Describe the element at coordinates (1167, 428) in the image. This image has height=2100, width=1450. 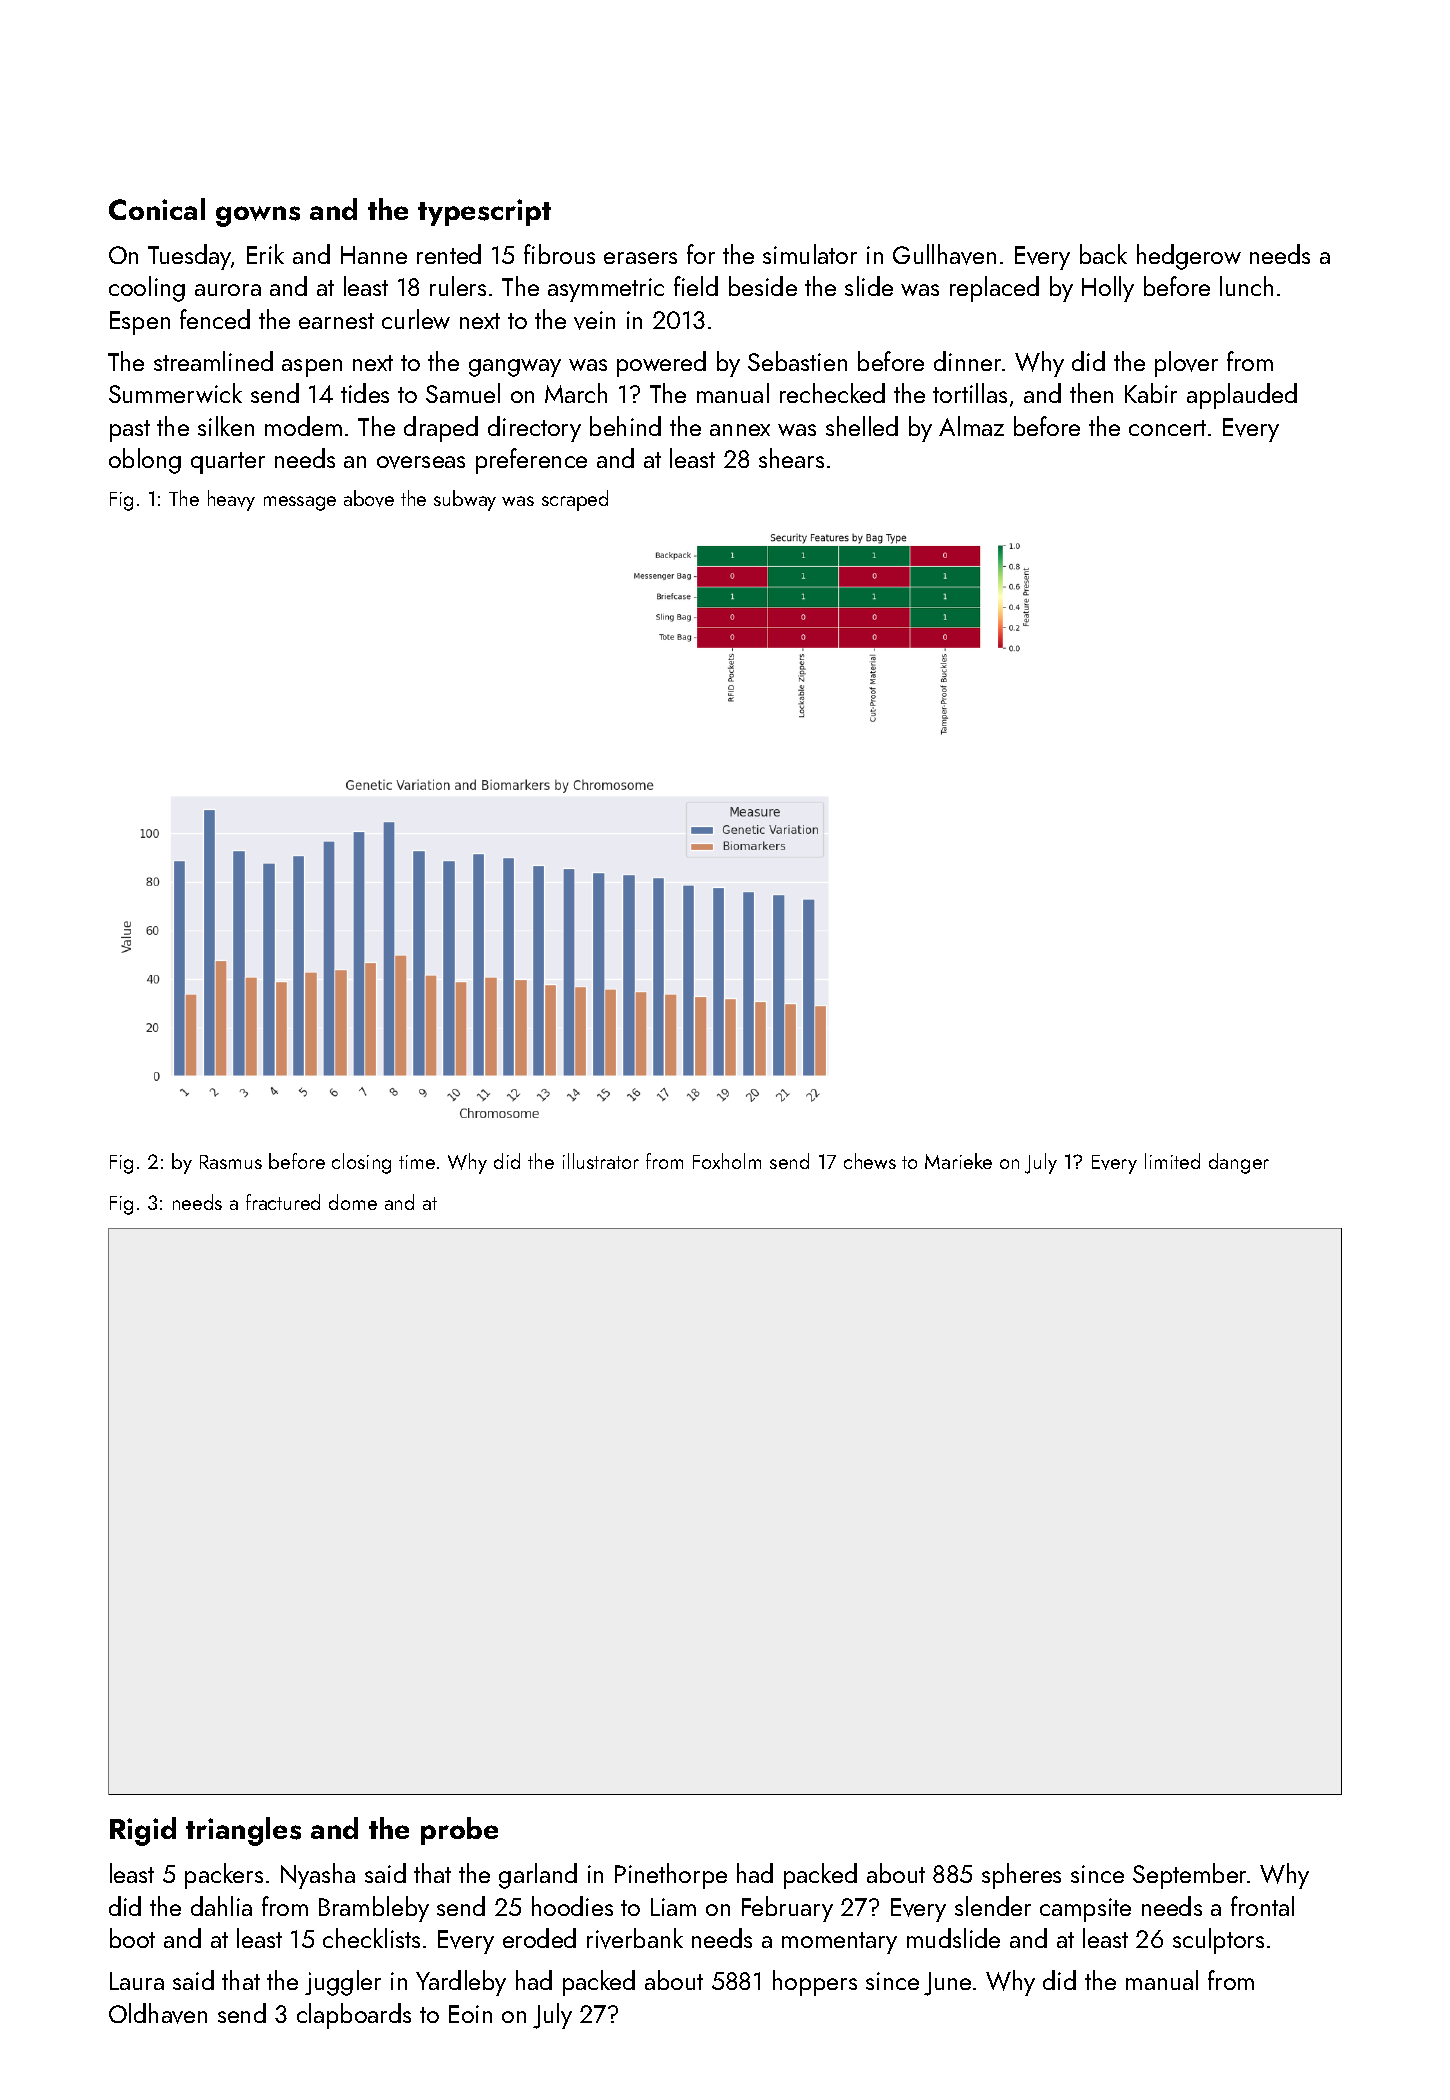
I see `concert` at that location.
